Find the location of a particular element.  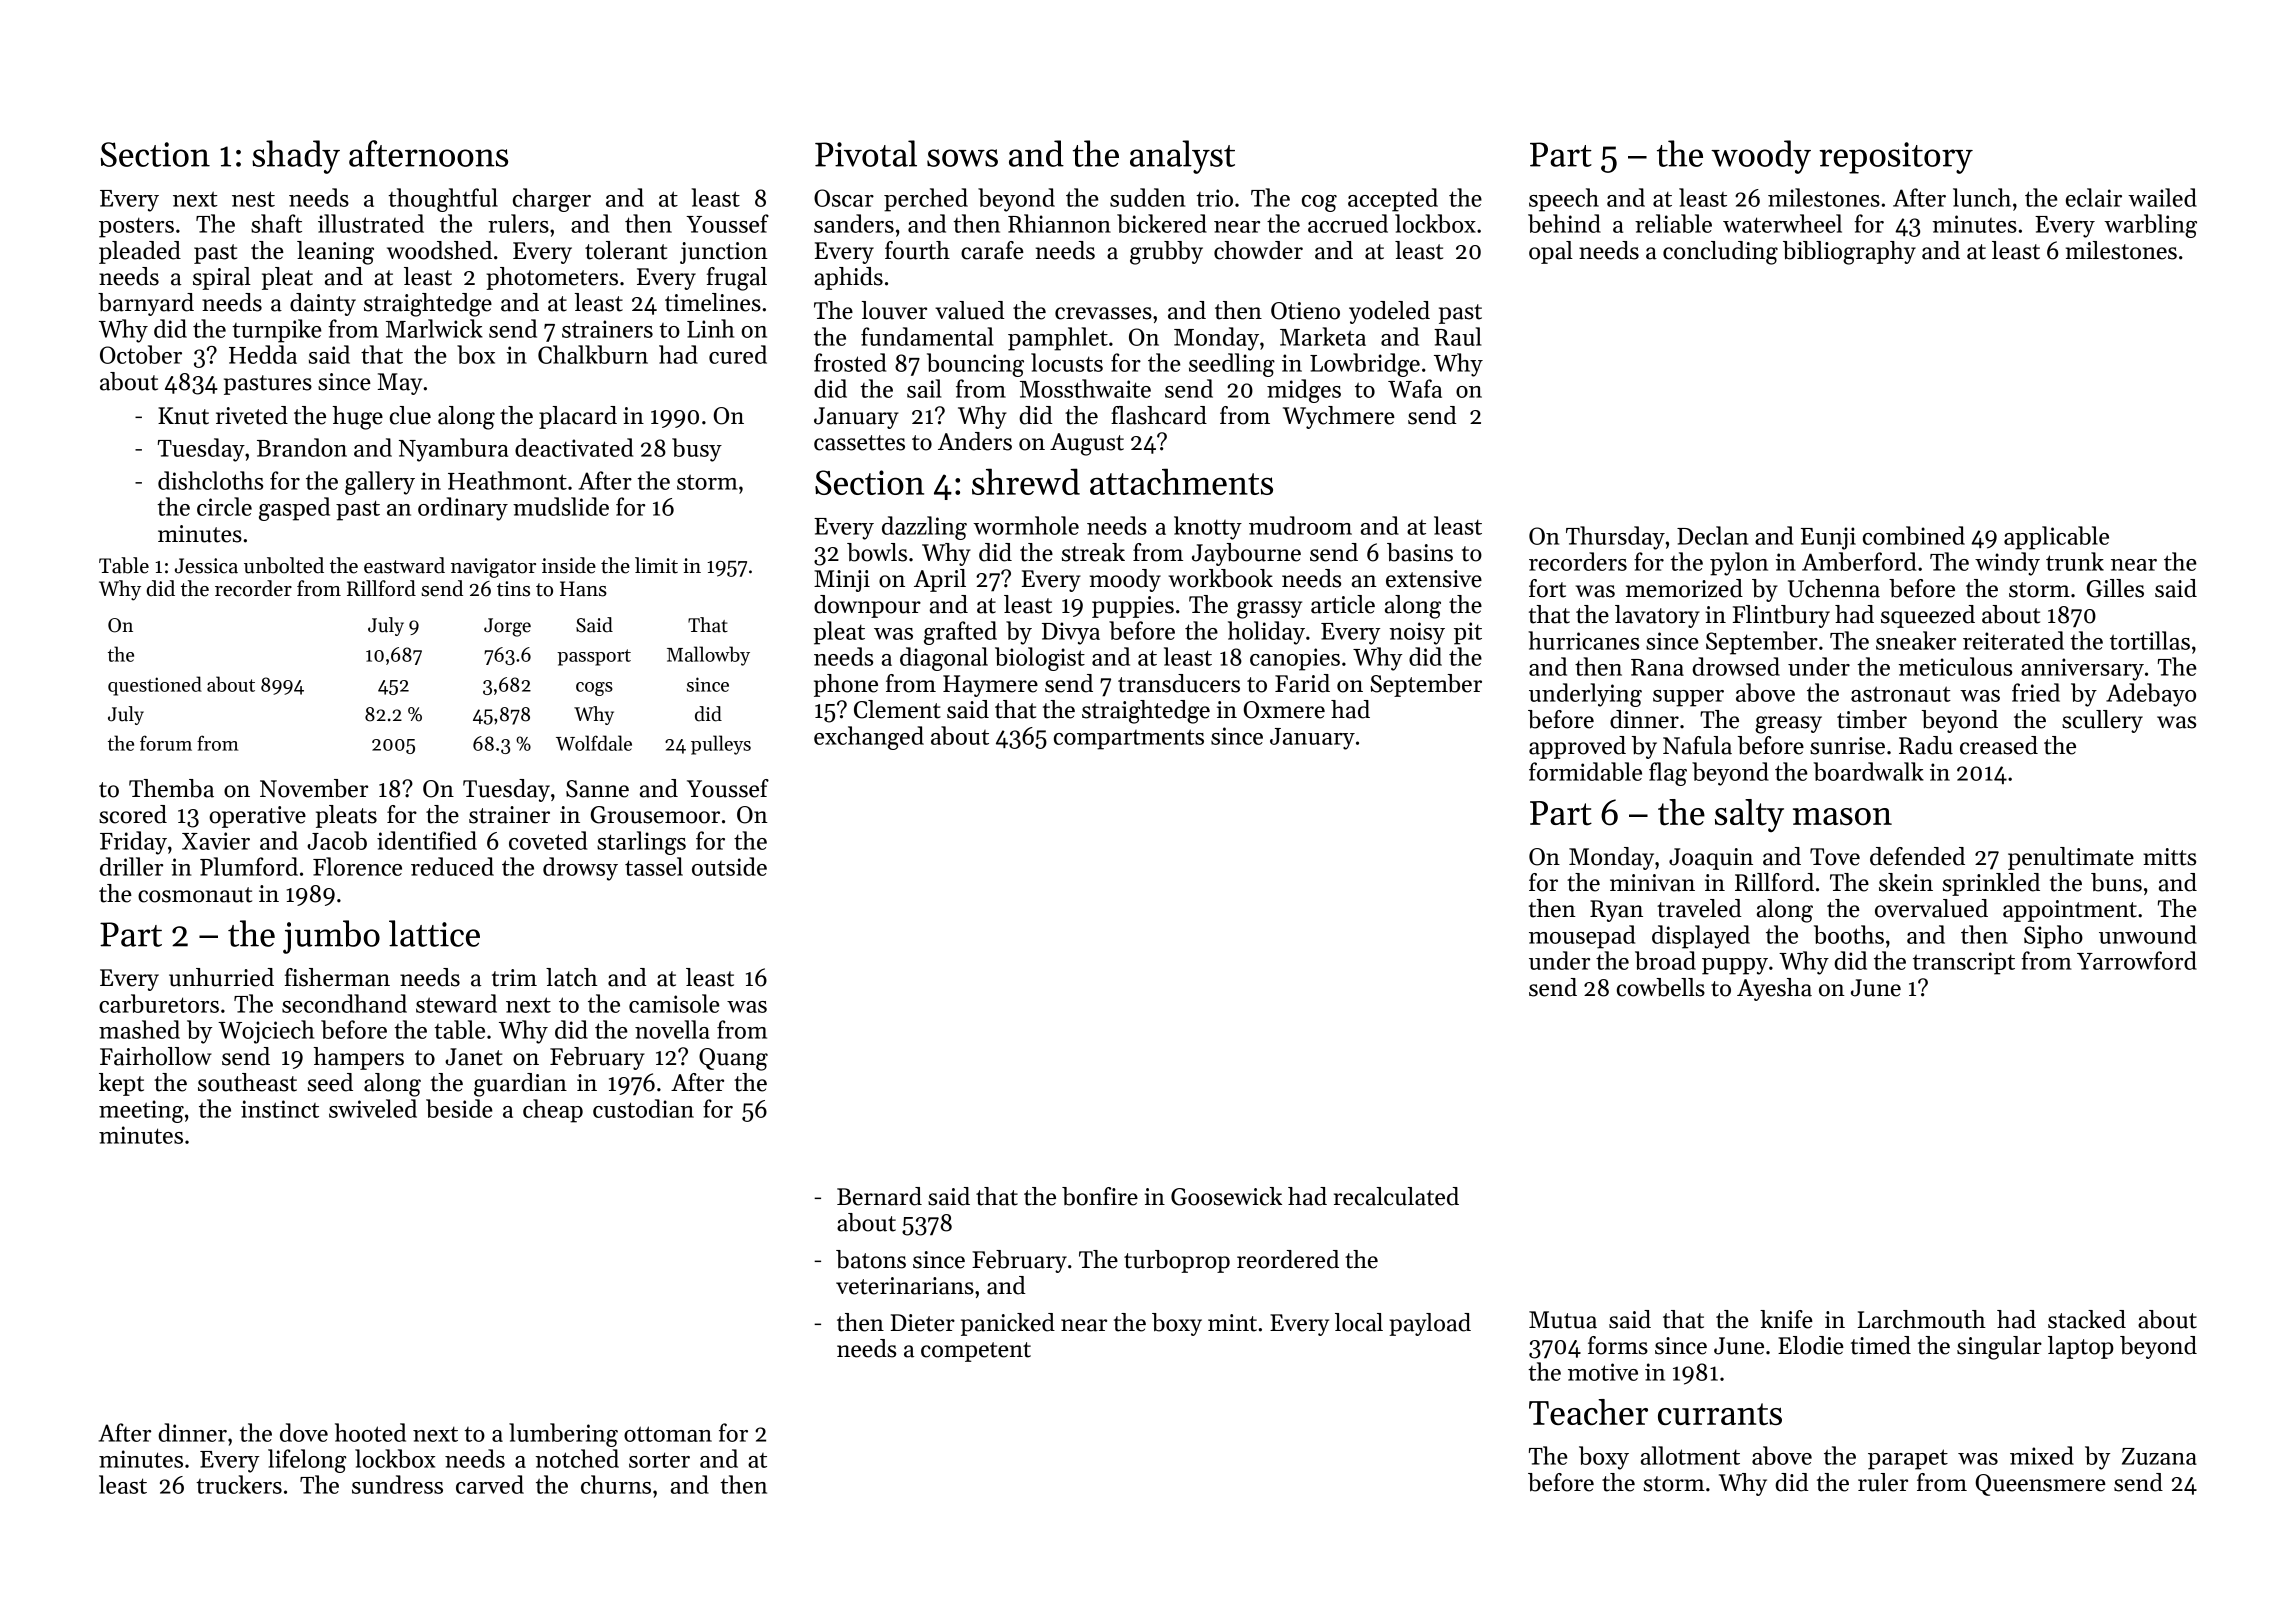

outside is located at coordinates (729, 866).
